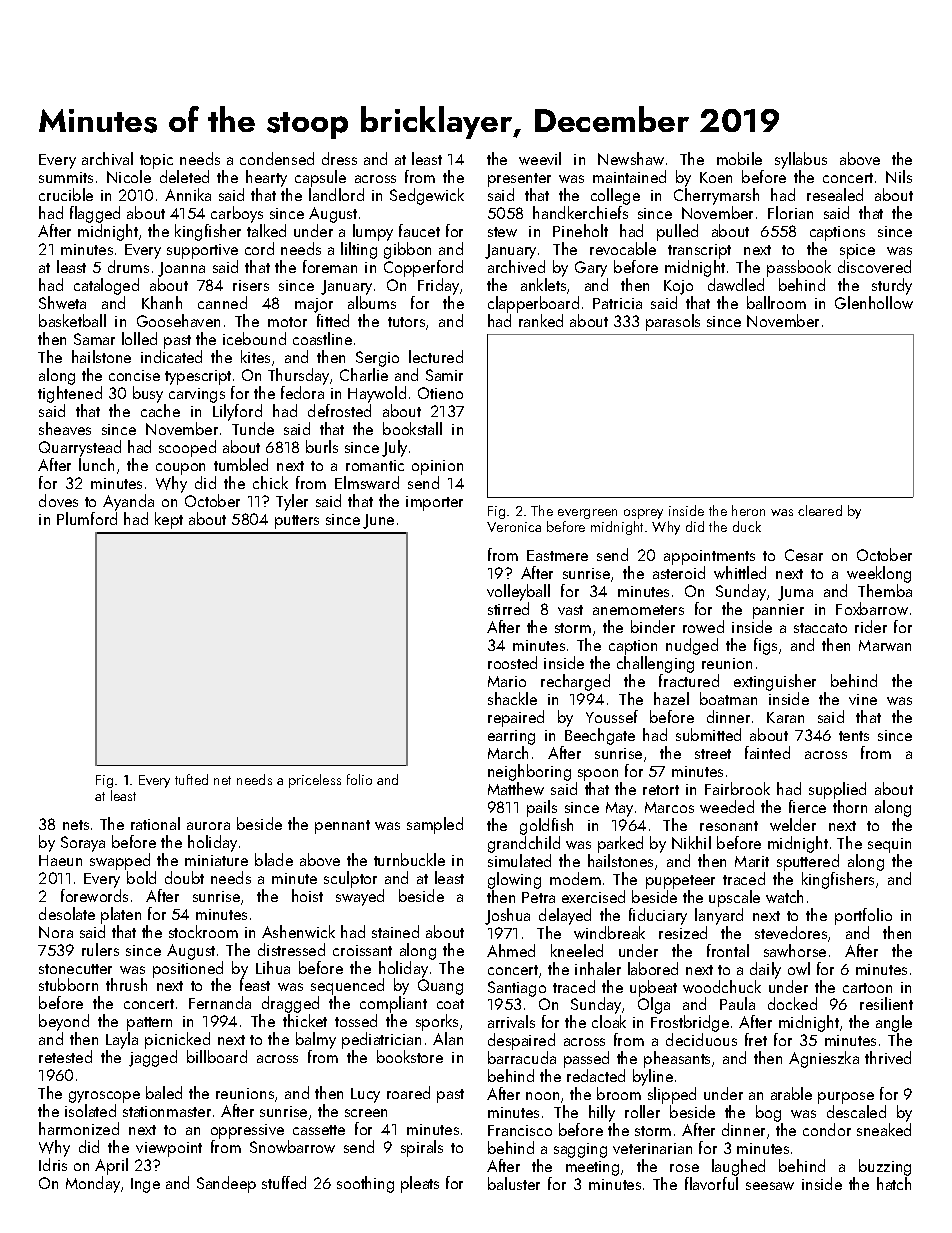 The image size is (952, 1233). Describe the element at coordinates (93, 1184) in the screenshot. I see `Monday` at that location.
